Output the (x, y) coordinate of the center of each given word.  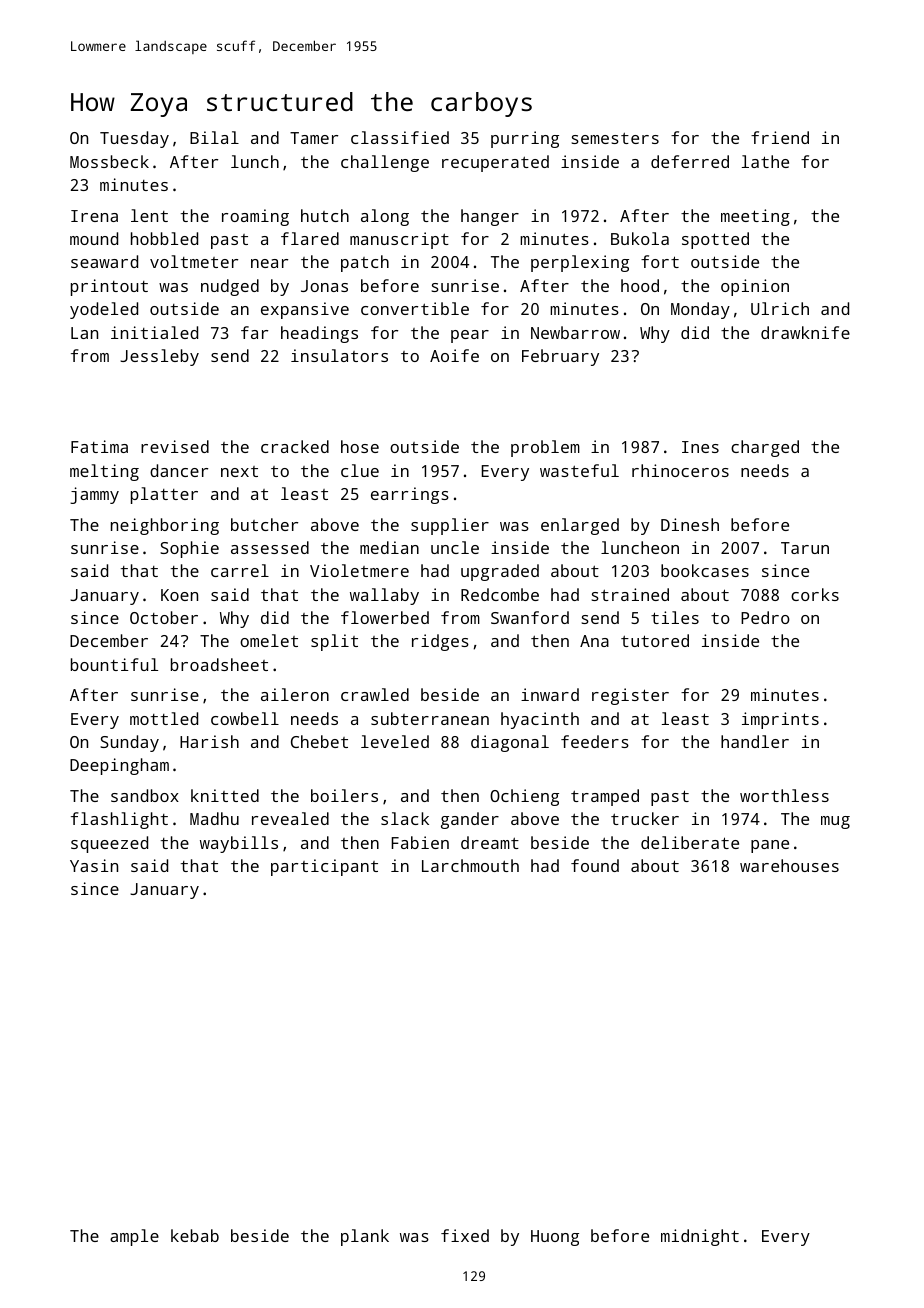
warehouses (789, 865)
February (560, 357)
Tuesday (134, 139)
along (385, 217)
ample (134, 1237)
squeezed (109, 844)
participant (324, 867)
